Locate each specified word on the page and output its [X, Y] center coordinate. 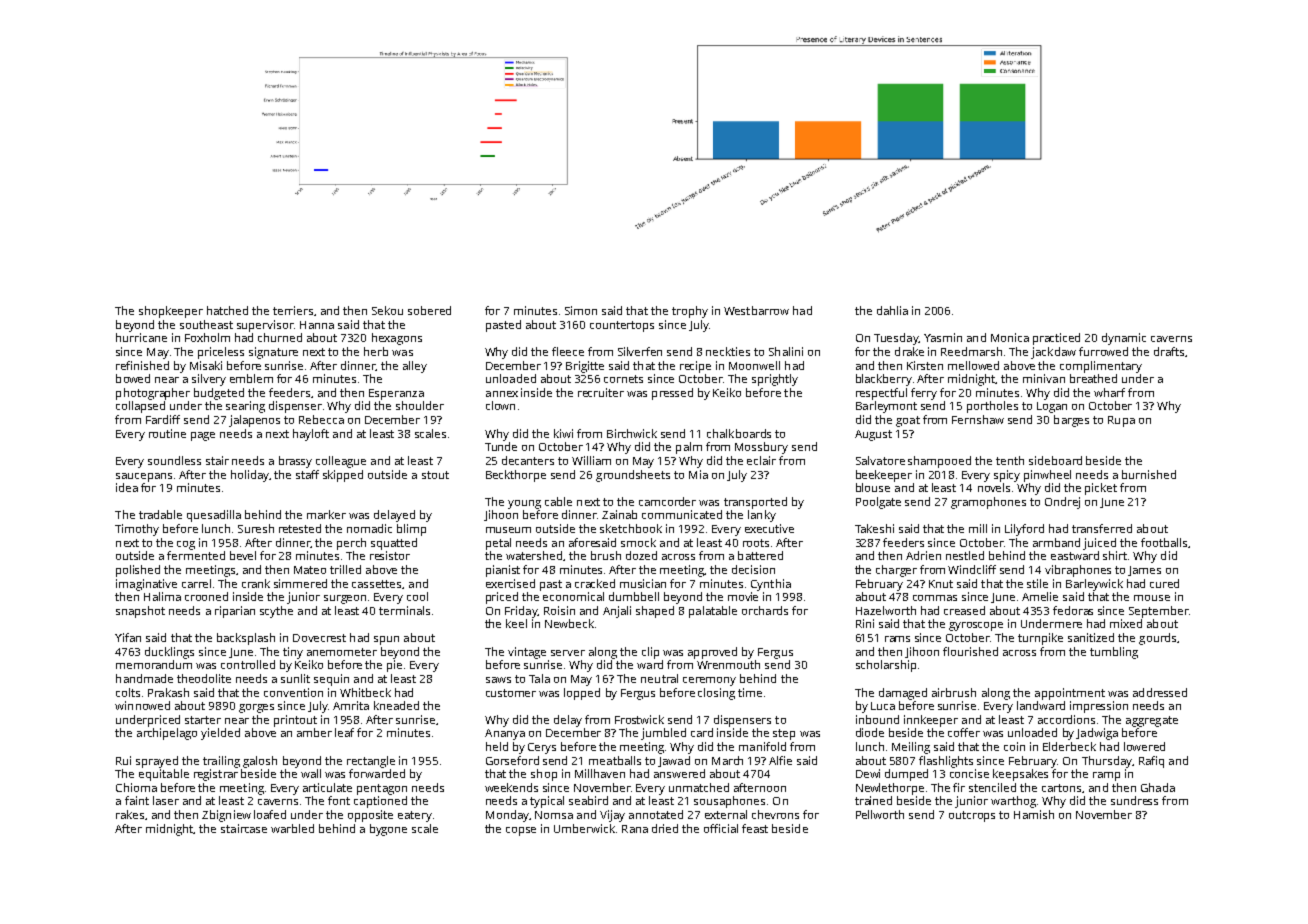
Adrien [923, 555]
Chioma [136, 787]
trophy [690, 312]
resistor [390, 555]
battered [760, 555]
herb [376, 351]
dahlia [892, 310]
